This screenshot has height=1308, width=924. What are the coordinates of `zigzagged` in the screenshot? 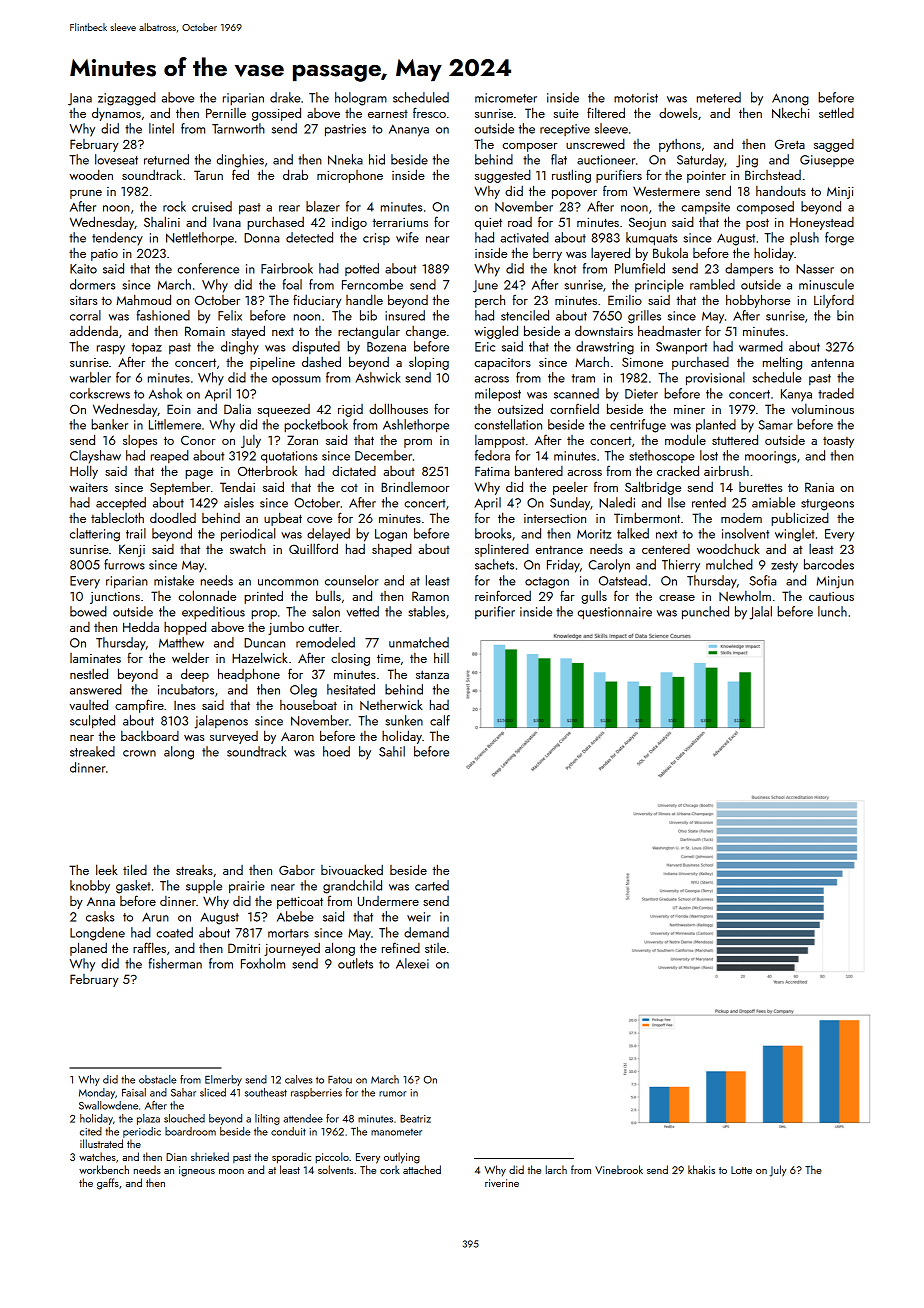 It's located at (127, 99).
